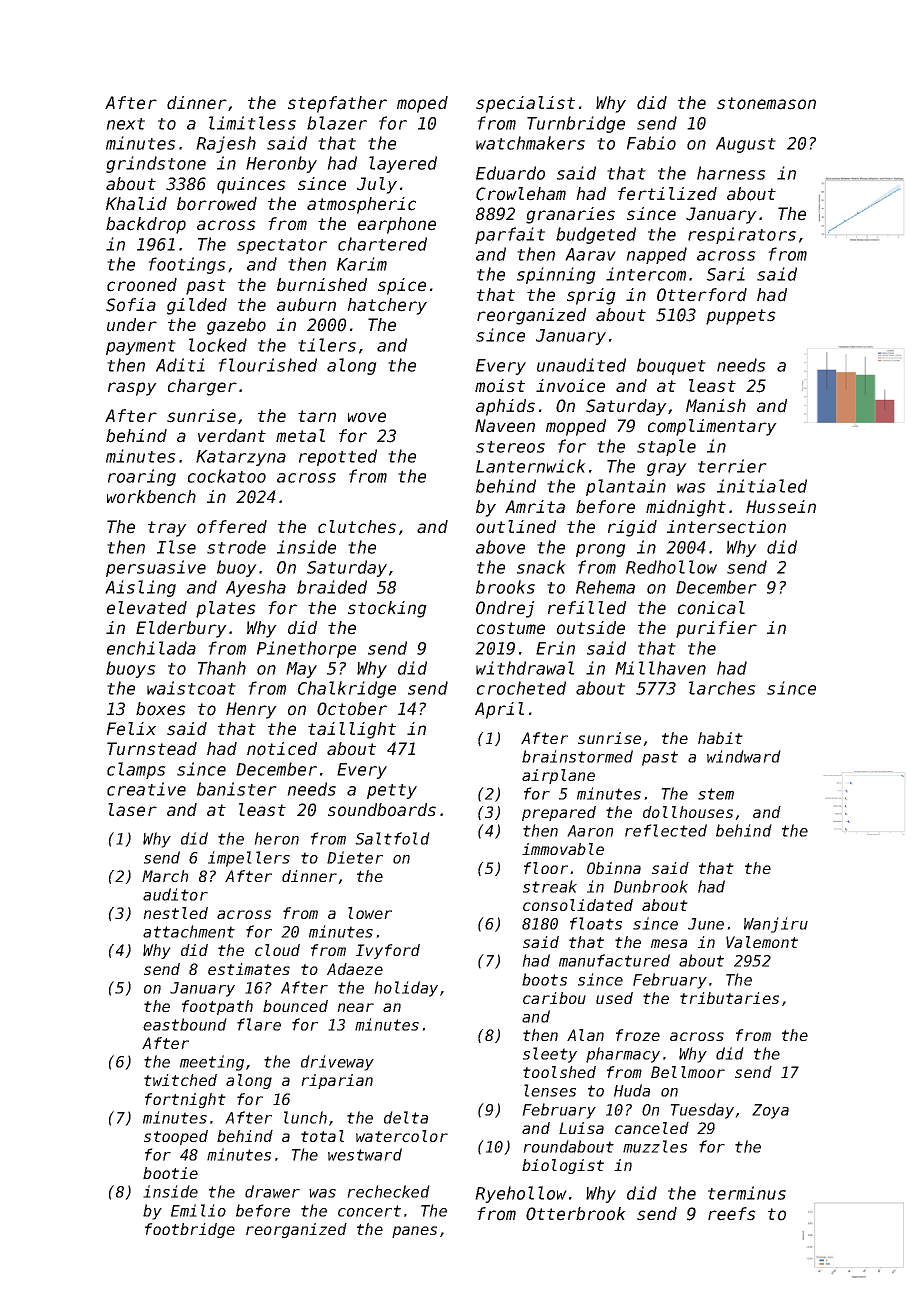 Image resolution: width=924 pixels, height=1314 pixels. What do you see at coordinates (712, 427) in the screenshot?
I see `complimentary` at bounding box center [712, 427].
